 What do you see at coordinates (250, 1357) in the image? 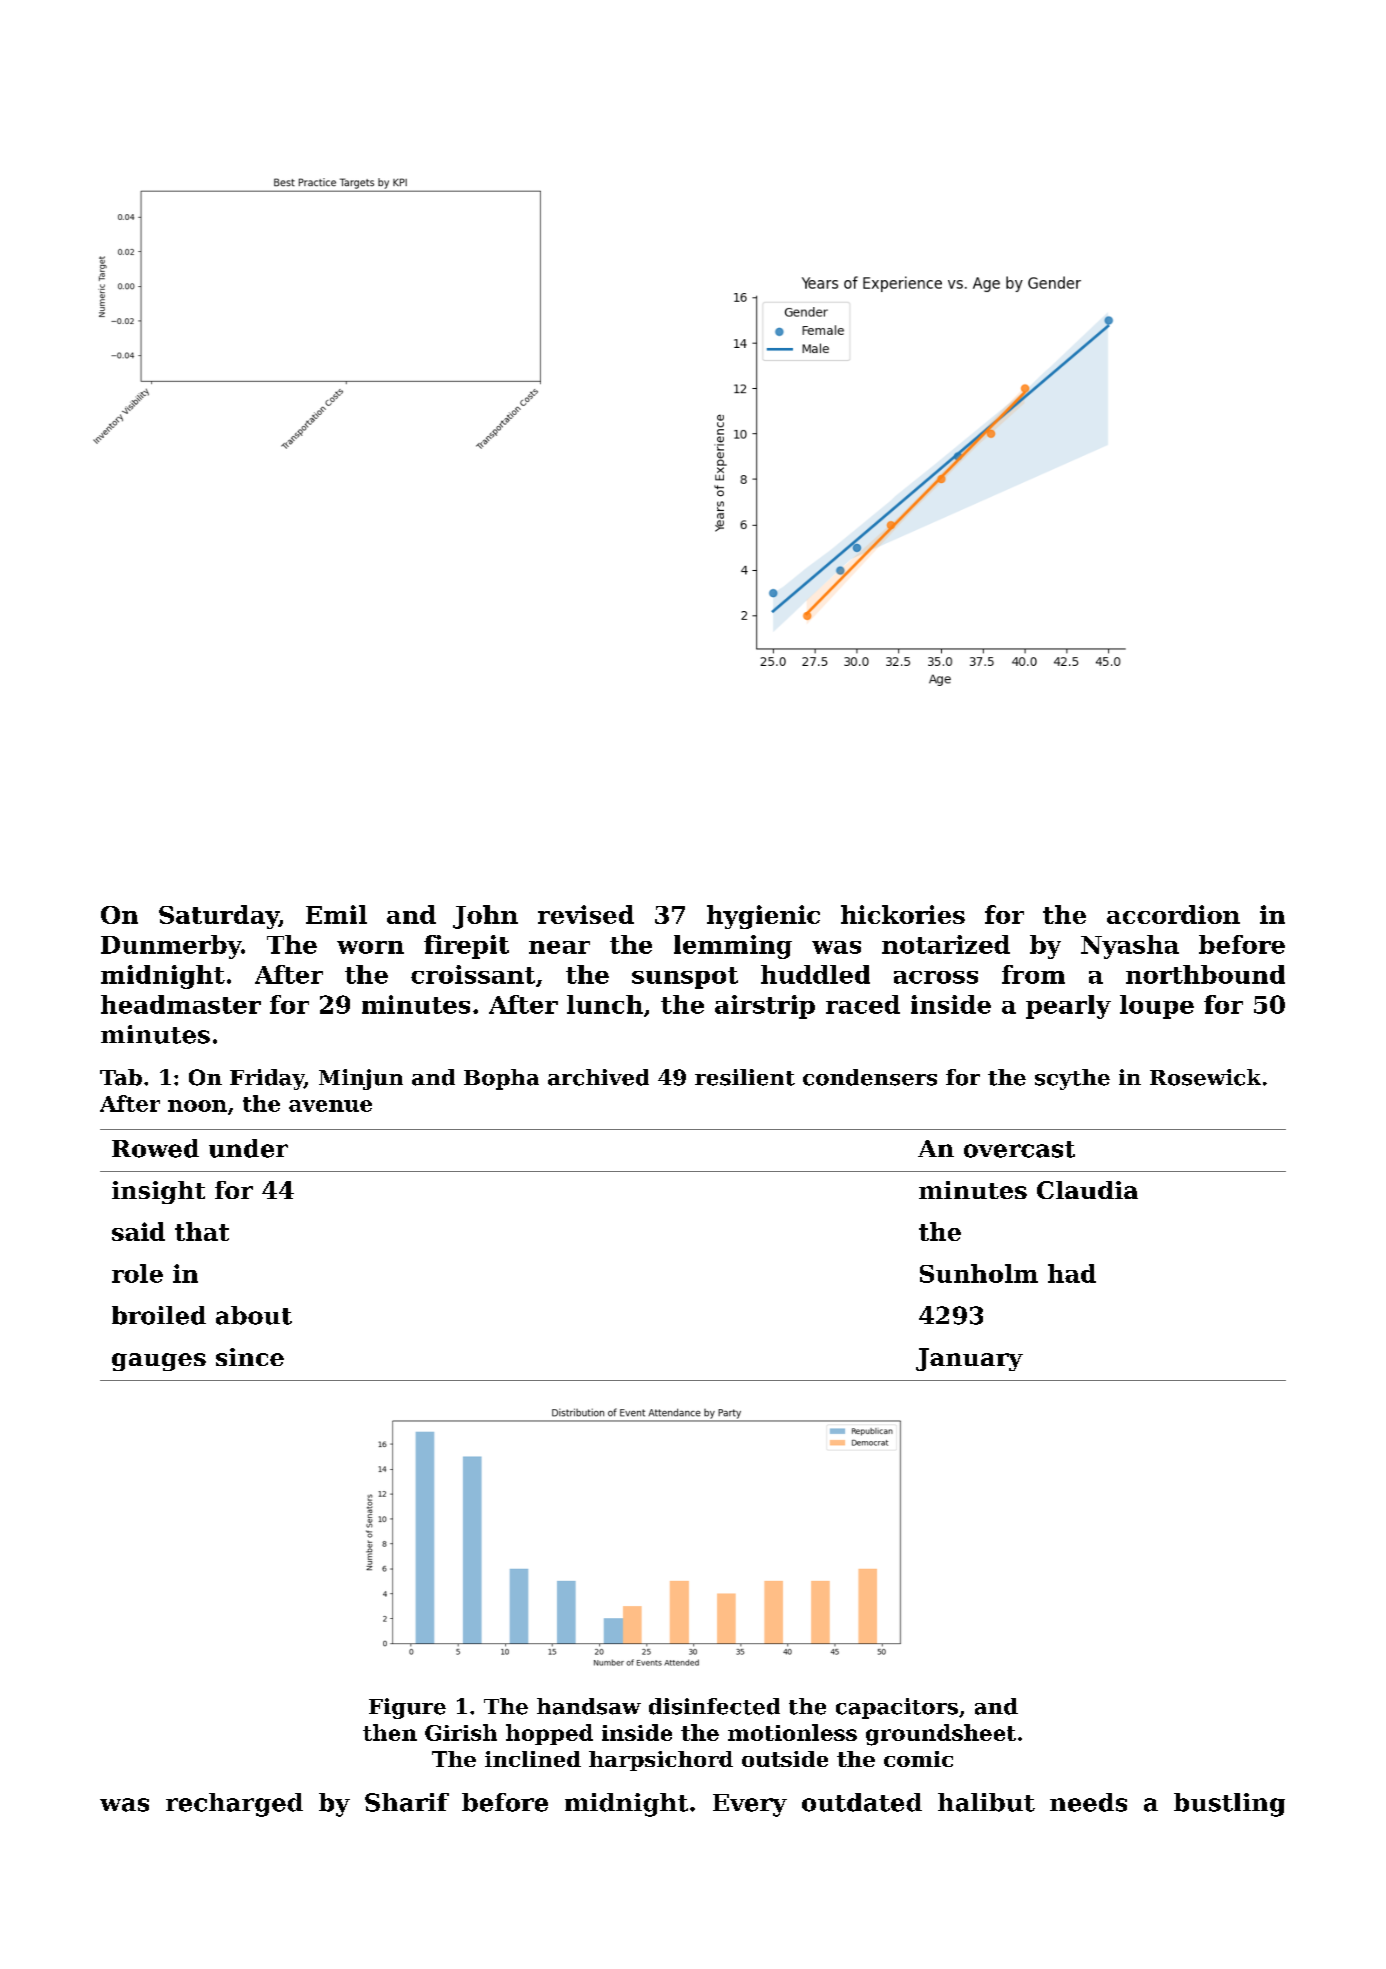
I see `since` at bounding box center [250, 1357].
